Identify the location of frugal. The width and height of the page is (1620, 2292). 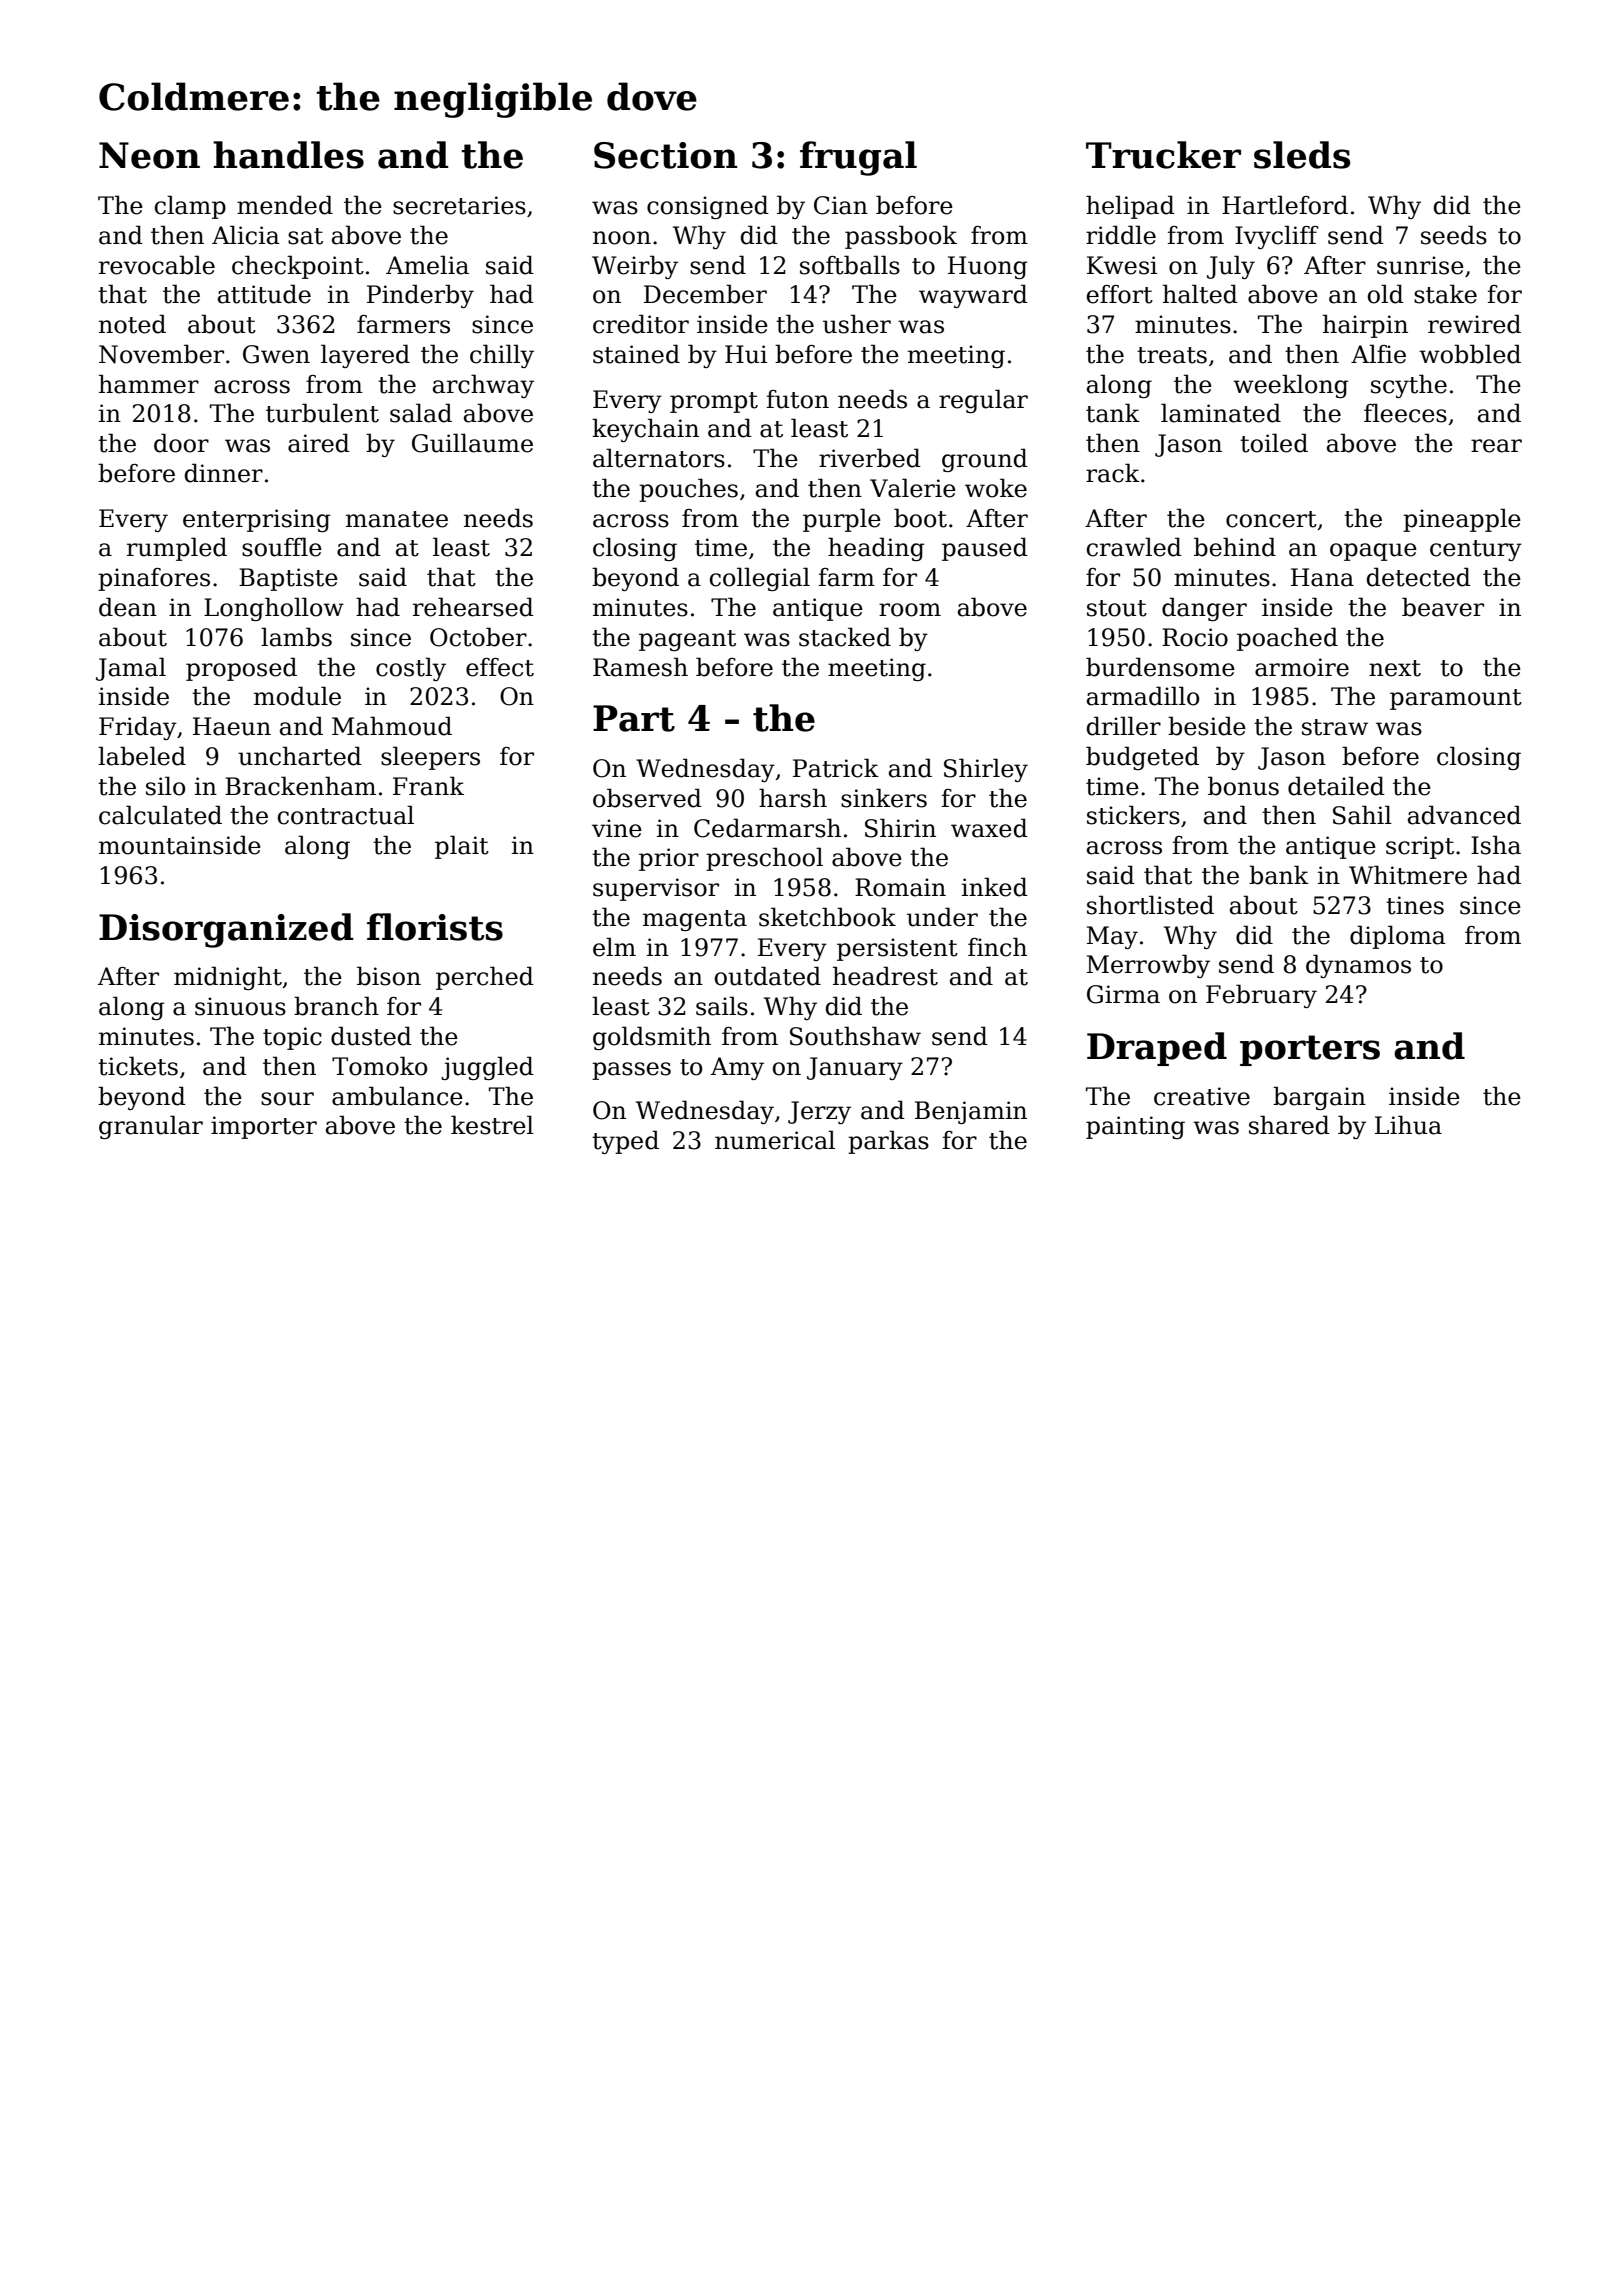
(858, 158).
